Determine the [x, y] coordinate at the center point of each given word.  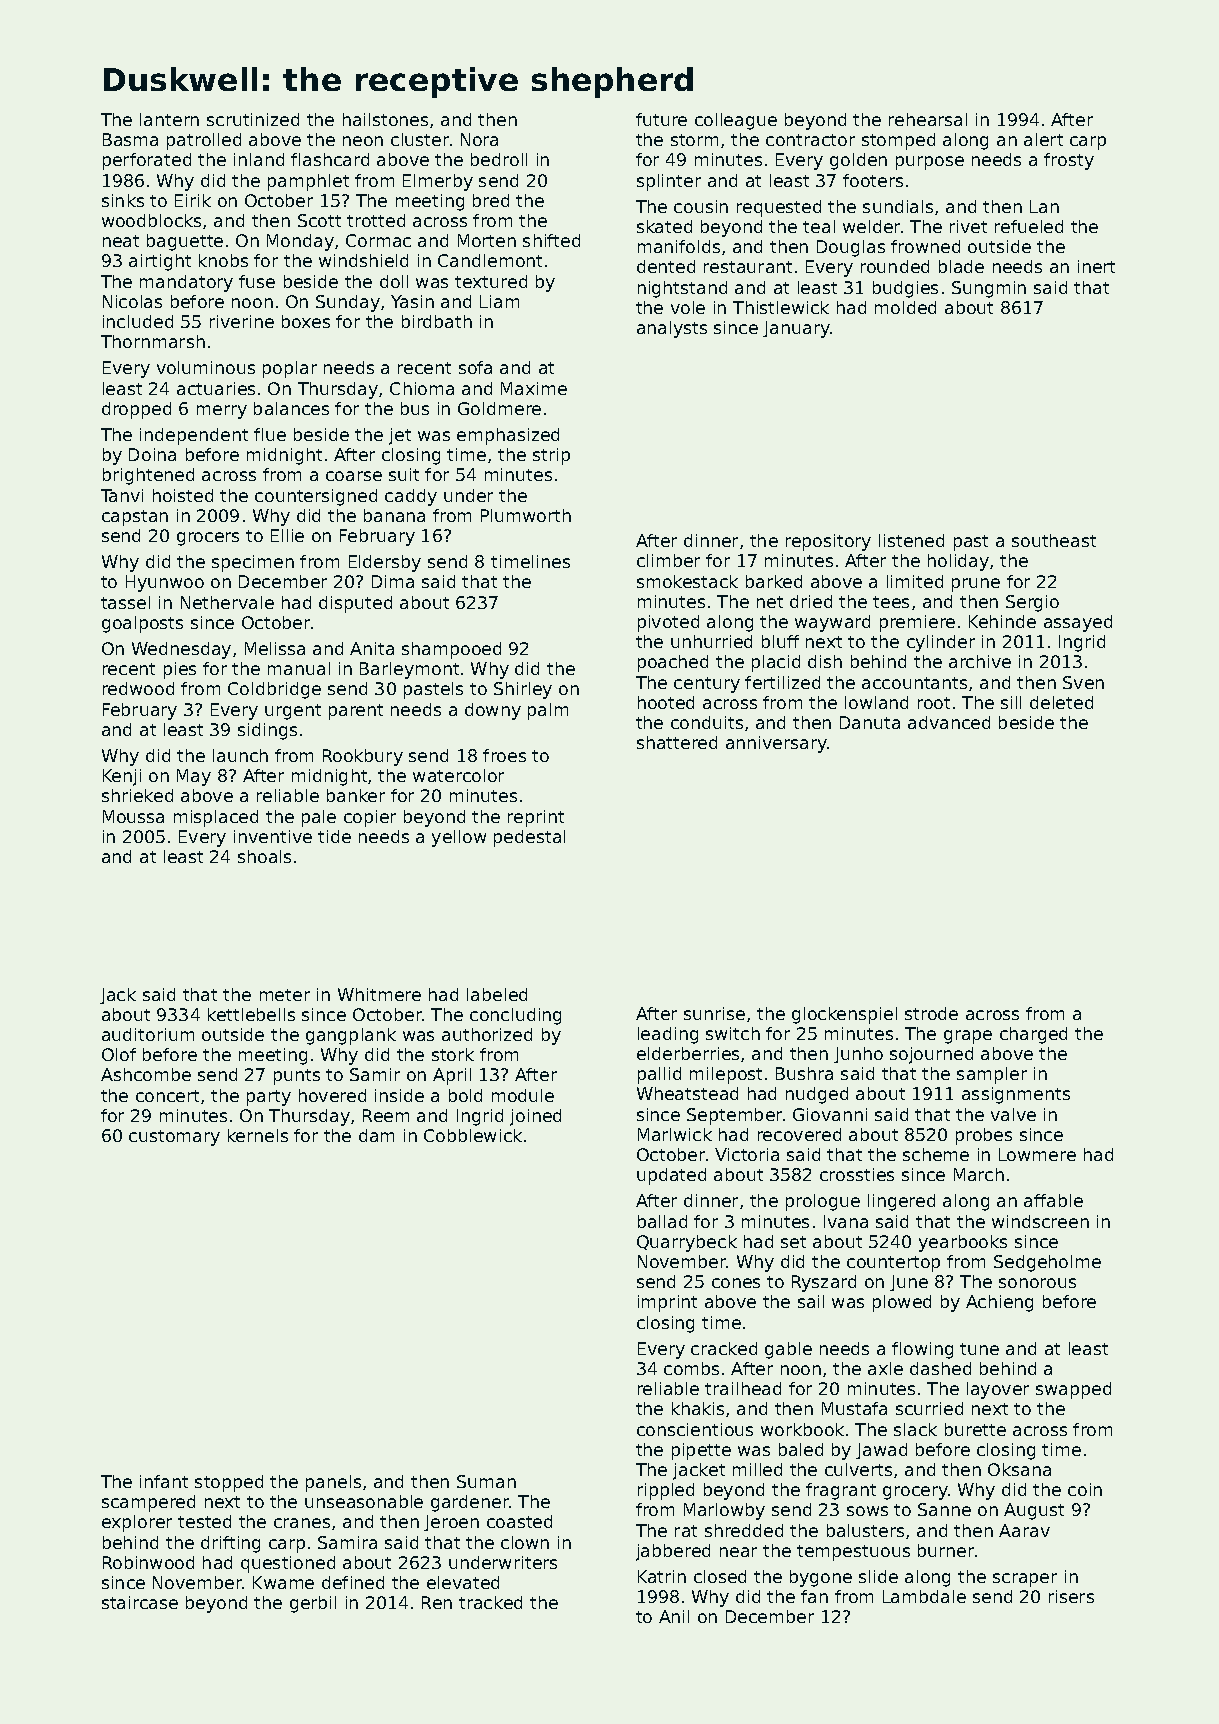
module [523, 1095]
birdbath [437, 321]
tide [334, 836]
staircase [140, 1602]
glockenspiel [844, 1015]
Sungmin [989, 289]
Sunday [348, 303]
